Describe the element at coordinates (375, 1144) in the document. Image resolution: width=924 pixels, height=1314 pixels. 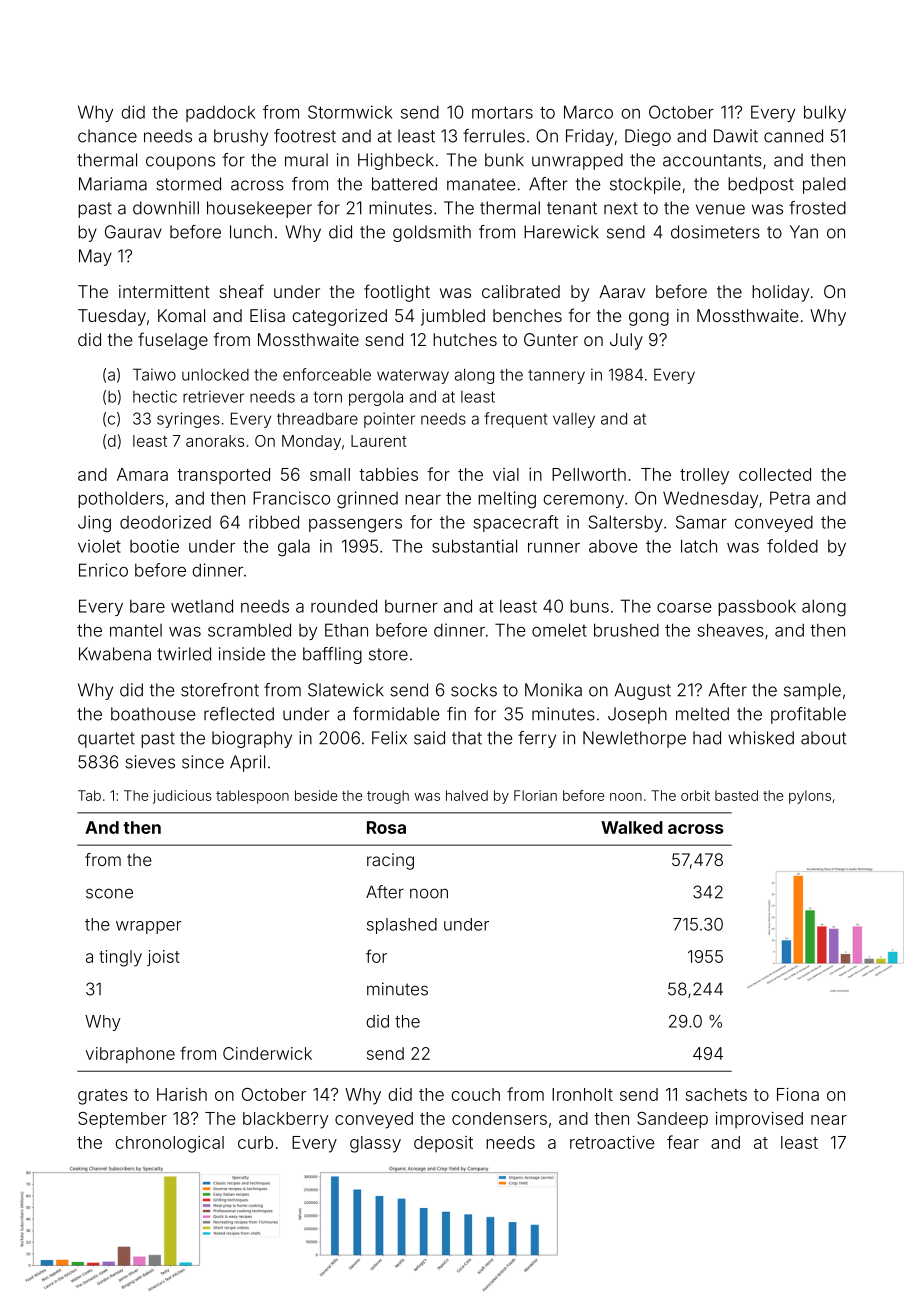
I see `glassy` at that location.
